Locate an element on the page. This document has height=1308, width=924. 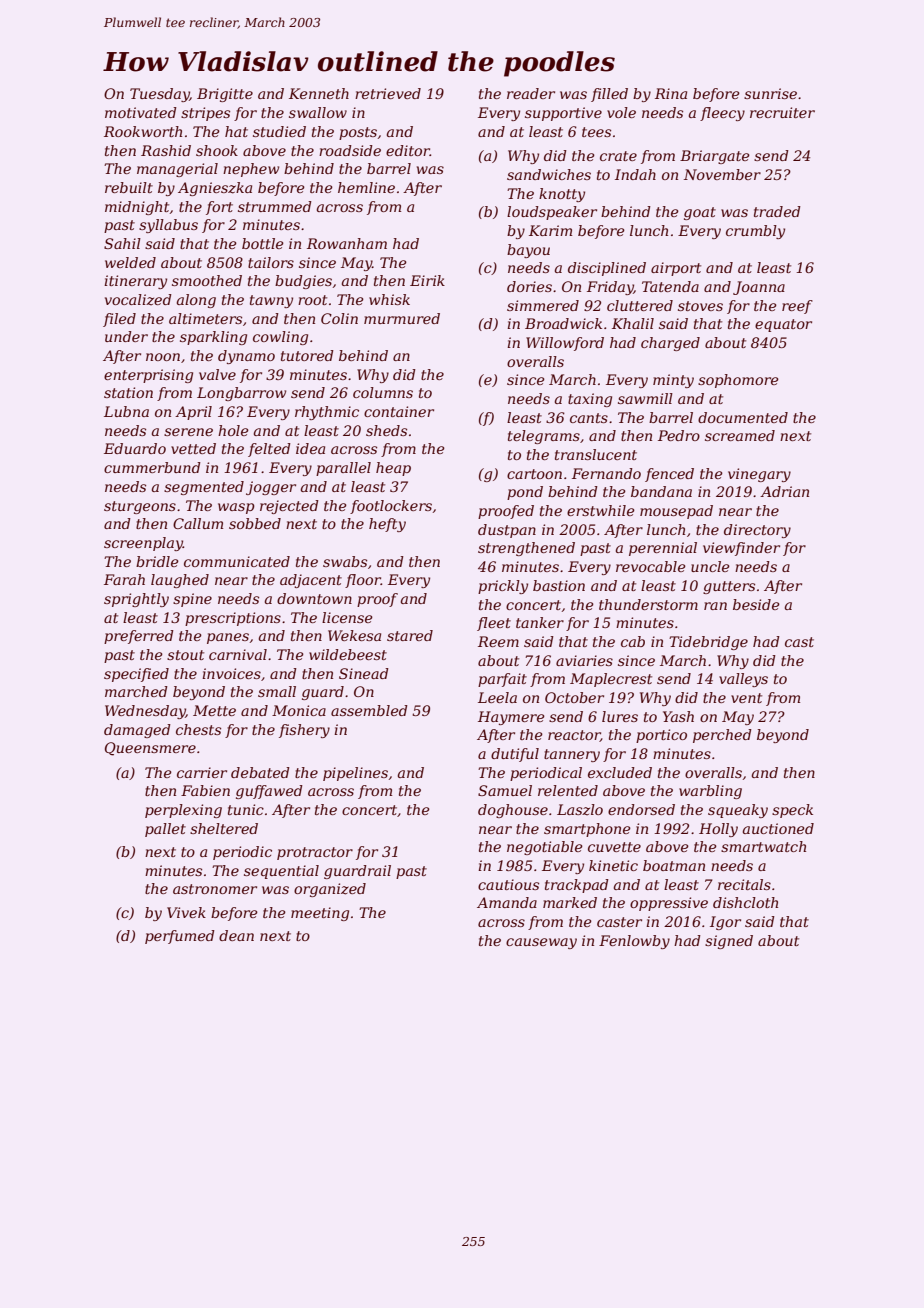
Rookworth is located at coordinates (143, 131).
